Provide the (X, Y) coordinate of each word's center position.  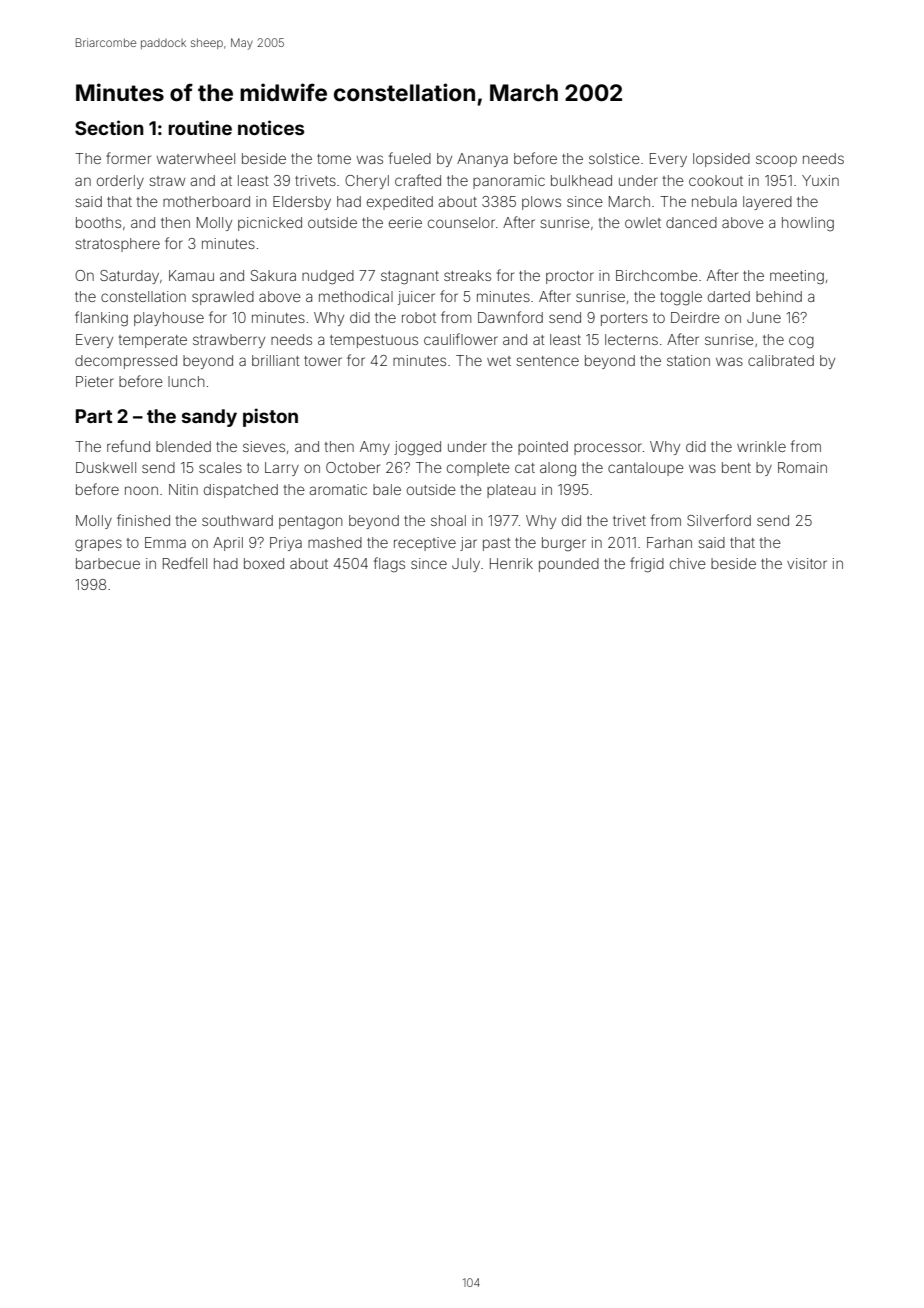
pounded (569, 565)
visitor (807, 563)
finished (143, 520)
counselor (461, 222)
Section (109, 127)
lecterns (631, 339)
